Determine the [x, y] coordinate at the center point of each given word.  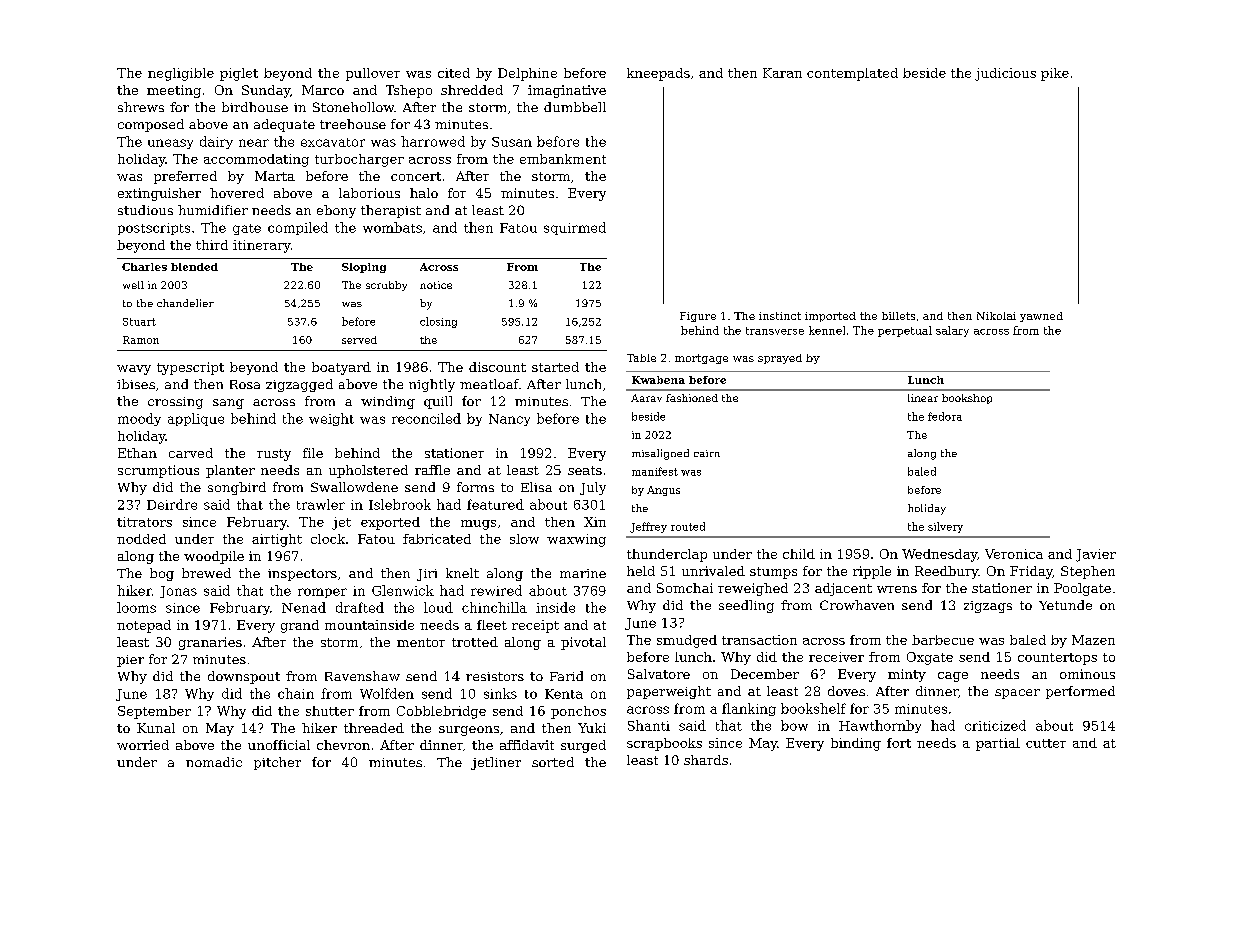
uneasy [170, 144]
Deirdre [172, 504]
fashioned [692, 398]
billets [898, 316]
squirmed [575, 228]
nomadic [214, 762]
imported [830, 317]
